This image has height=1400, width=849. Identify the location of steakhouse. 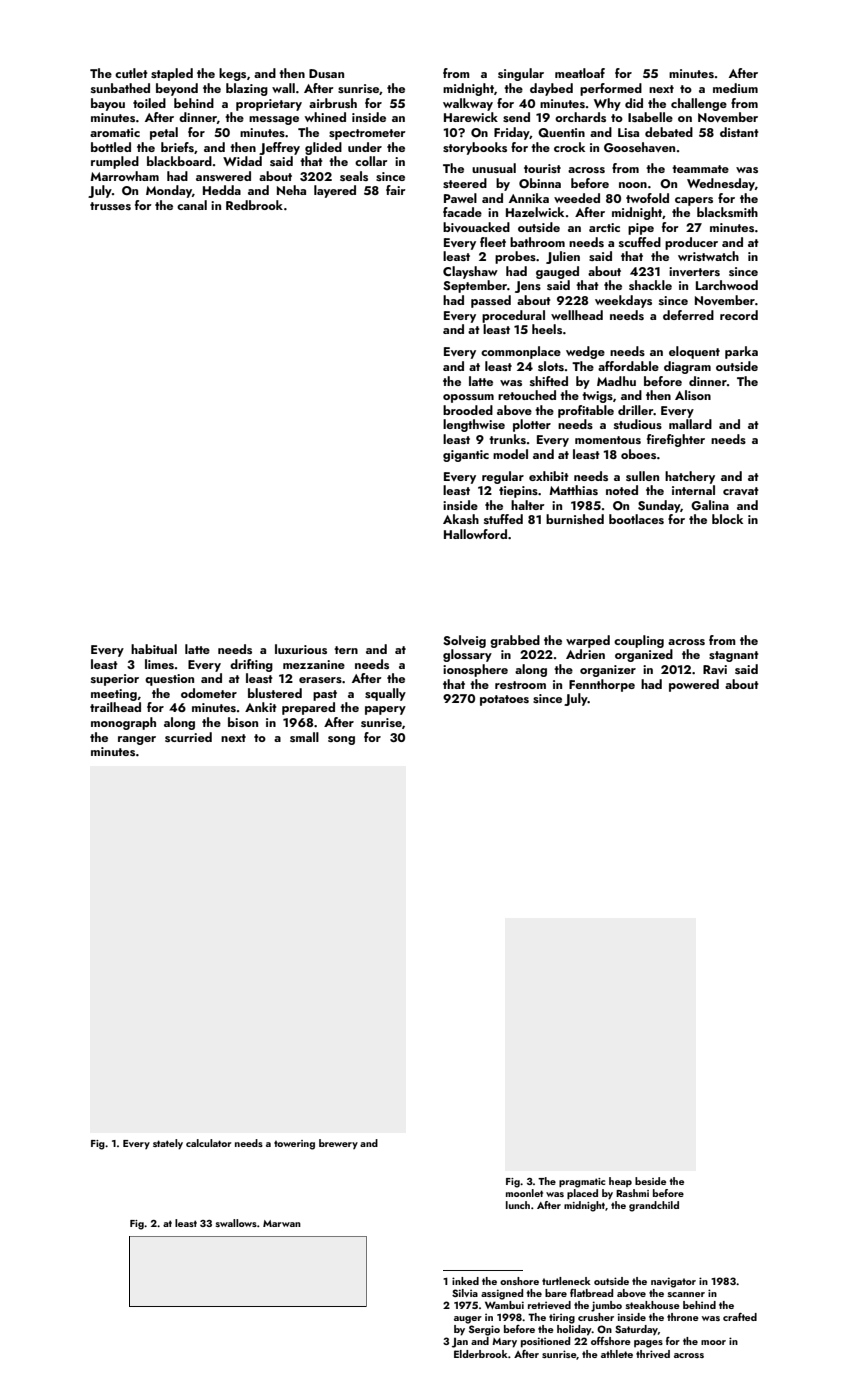
(653, 1305).
